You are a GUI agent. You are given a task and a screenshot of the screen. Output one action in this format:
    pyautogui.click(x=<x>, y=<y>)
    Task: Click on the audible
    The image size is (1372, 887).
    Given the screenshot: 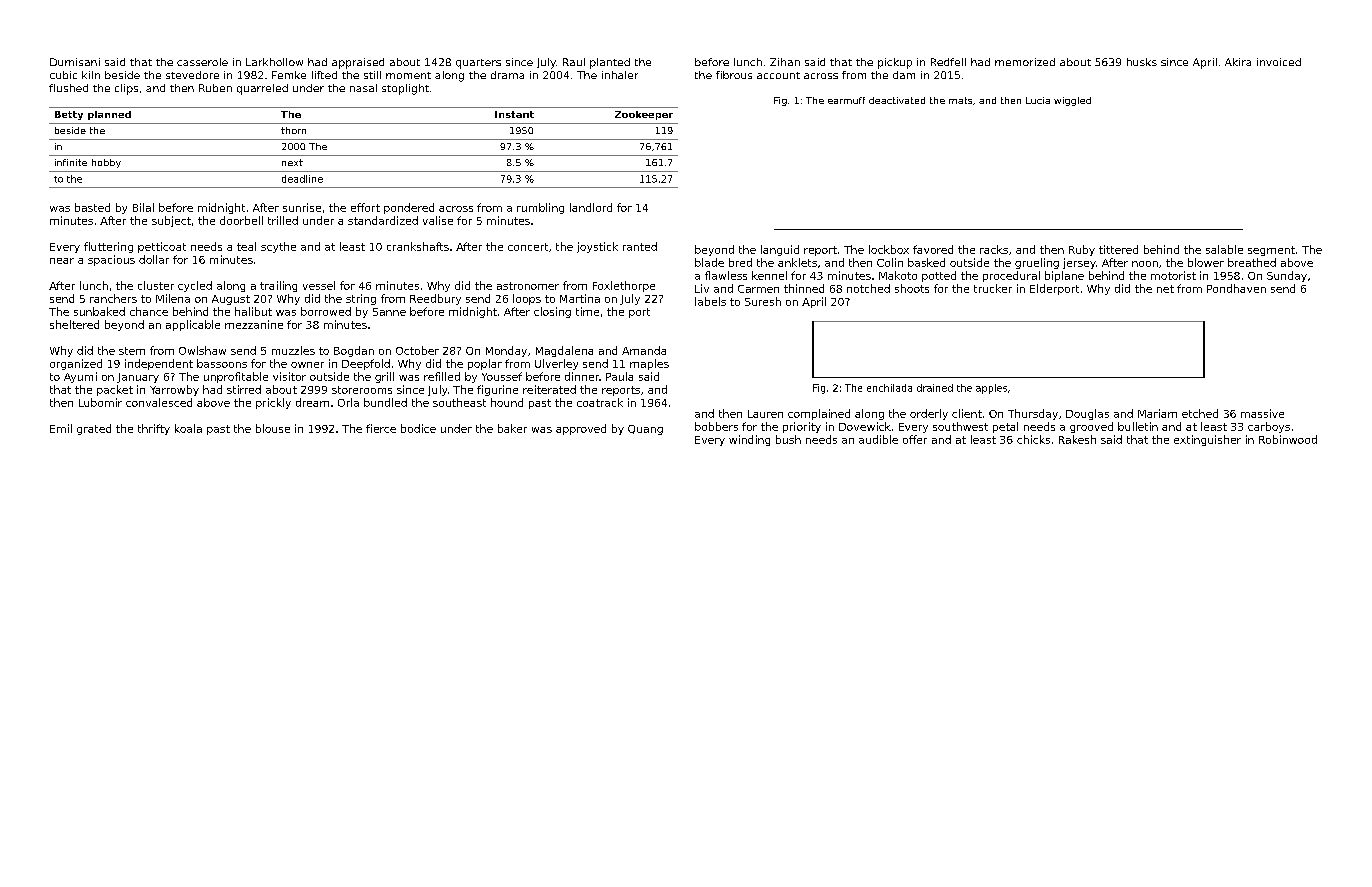 What is the action you would take?
    pyautogui.click(x=878, y=439)
